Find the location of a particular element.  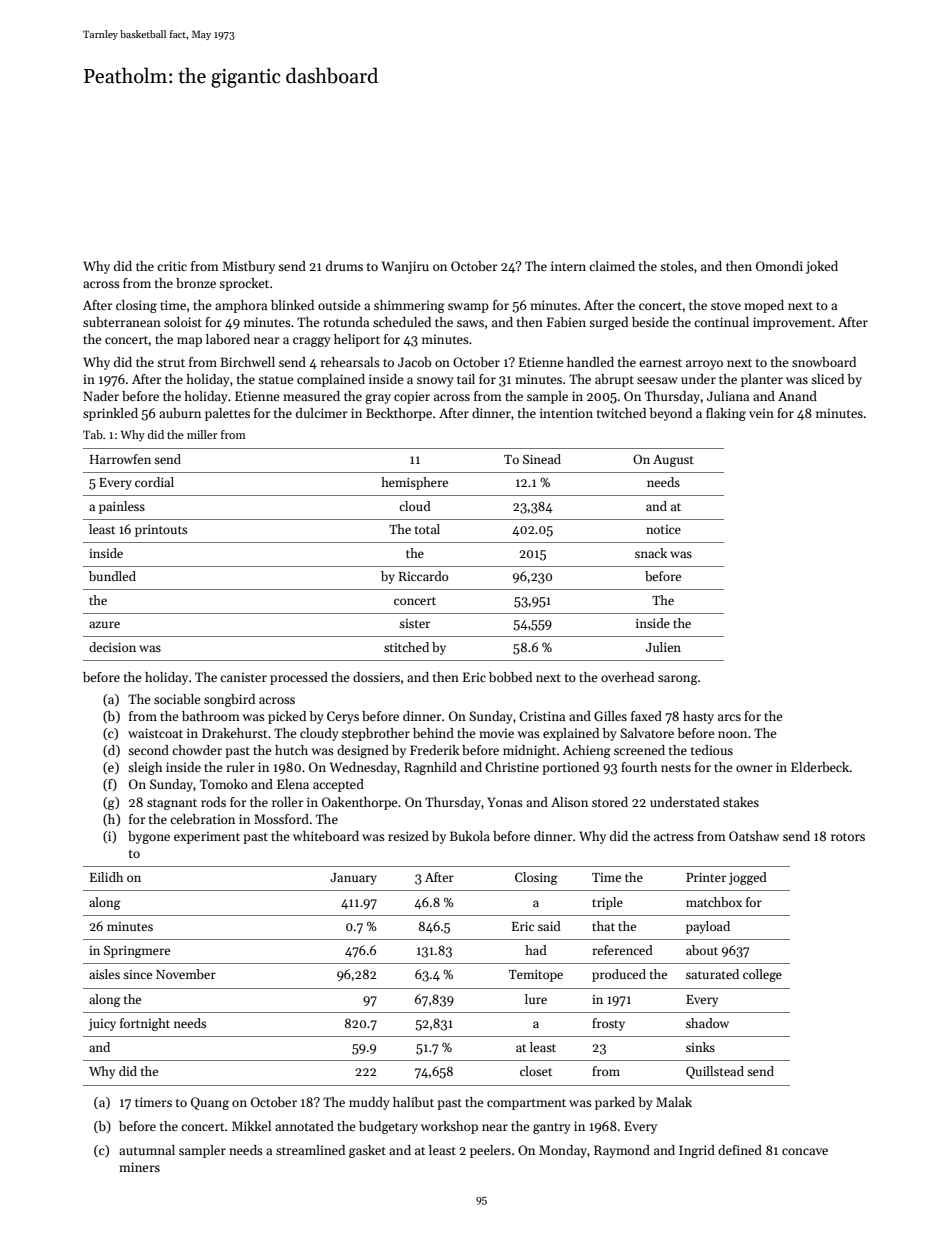

aisles is located at coordinates (104, 974).
